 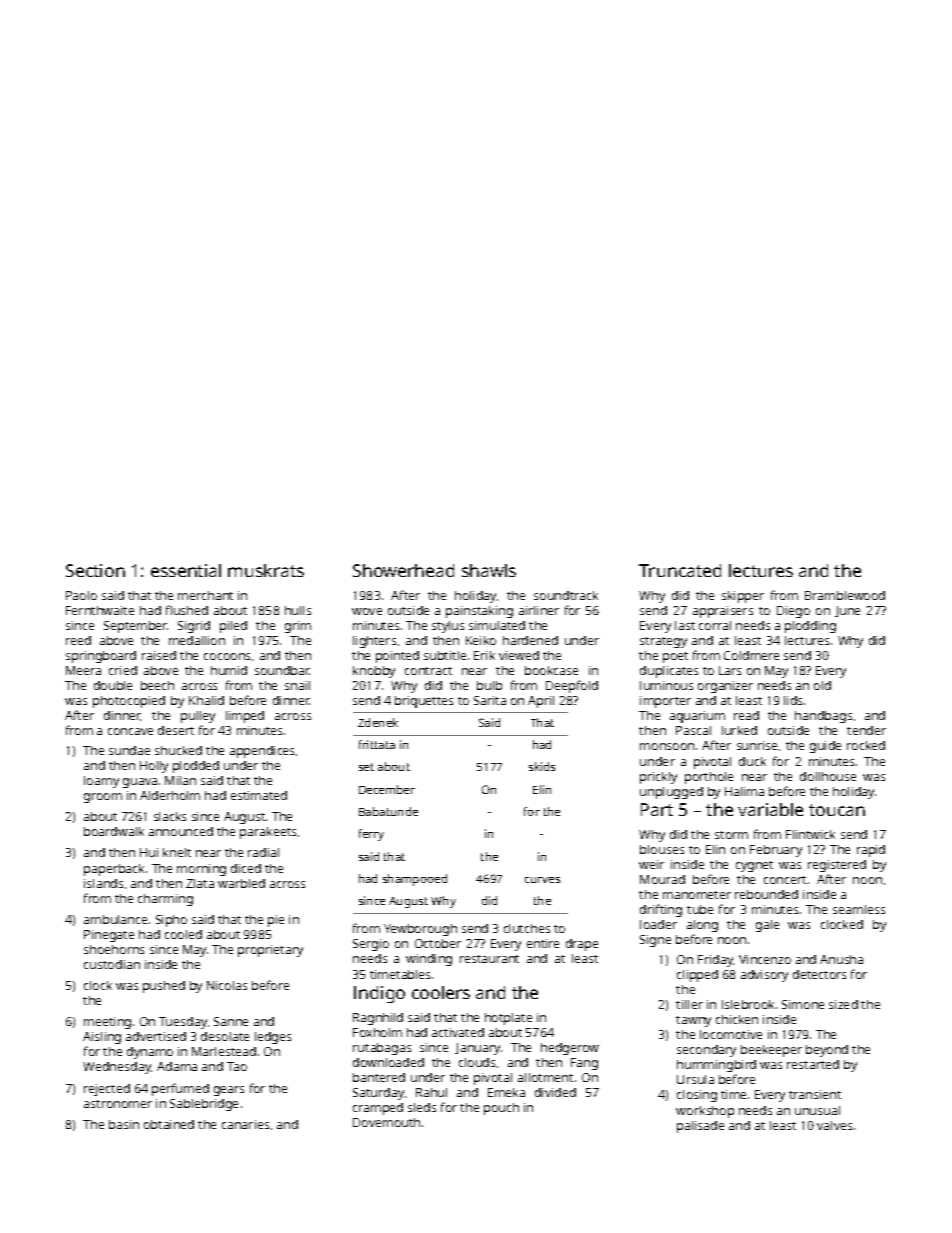 What do you see at coordinates (723, 612) in the screenshot?
I see `appraisers` at bounding box center [723, 612].
